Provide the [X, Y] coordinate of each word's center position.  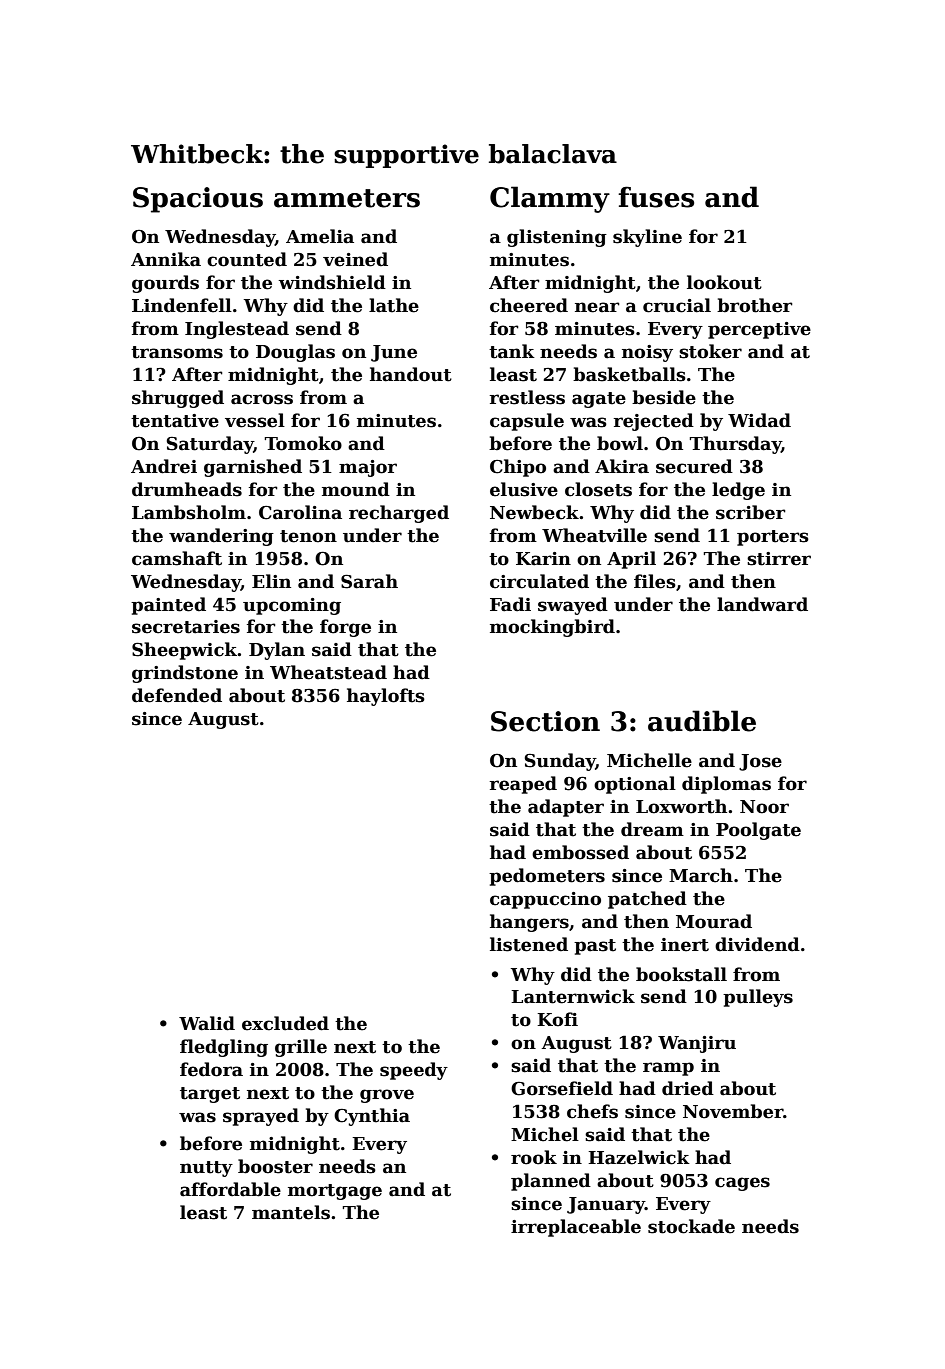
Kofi [557, 1019]
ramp [668, 1069]
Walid [207, 1023]
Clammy [550, 199]
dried [688, 1088]
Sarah [369, 581]
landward [762, 604]
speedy [414, 1071]
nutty [206, 1169]
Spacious [198, 200]
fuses [656, 197]
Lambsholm [189, 512]
